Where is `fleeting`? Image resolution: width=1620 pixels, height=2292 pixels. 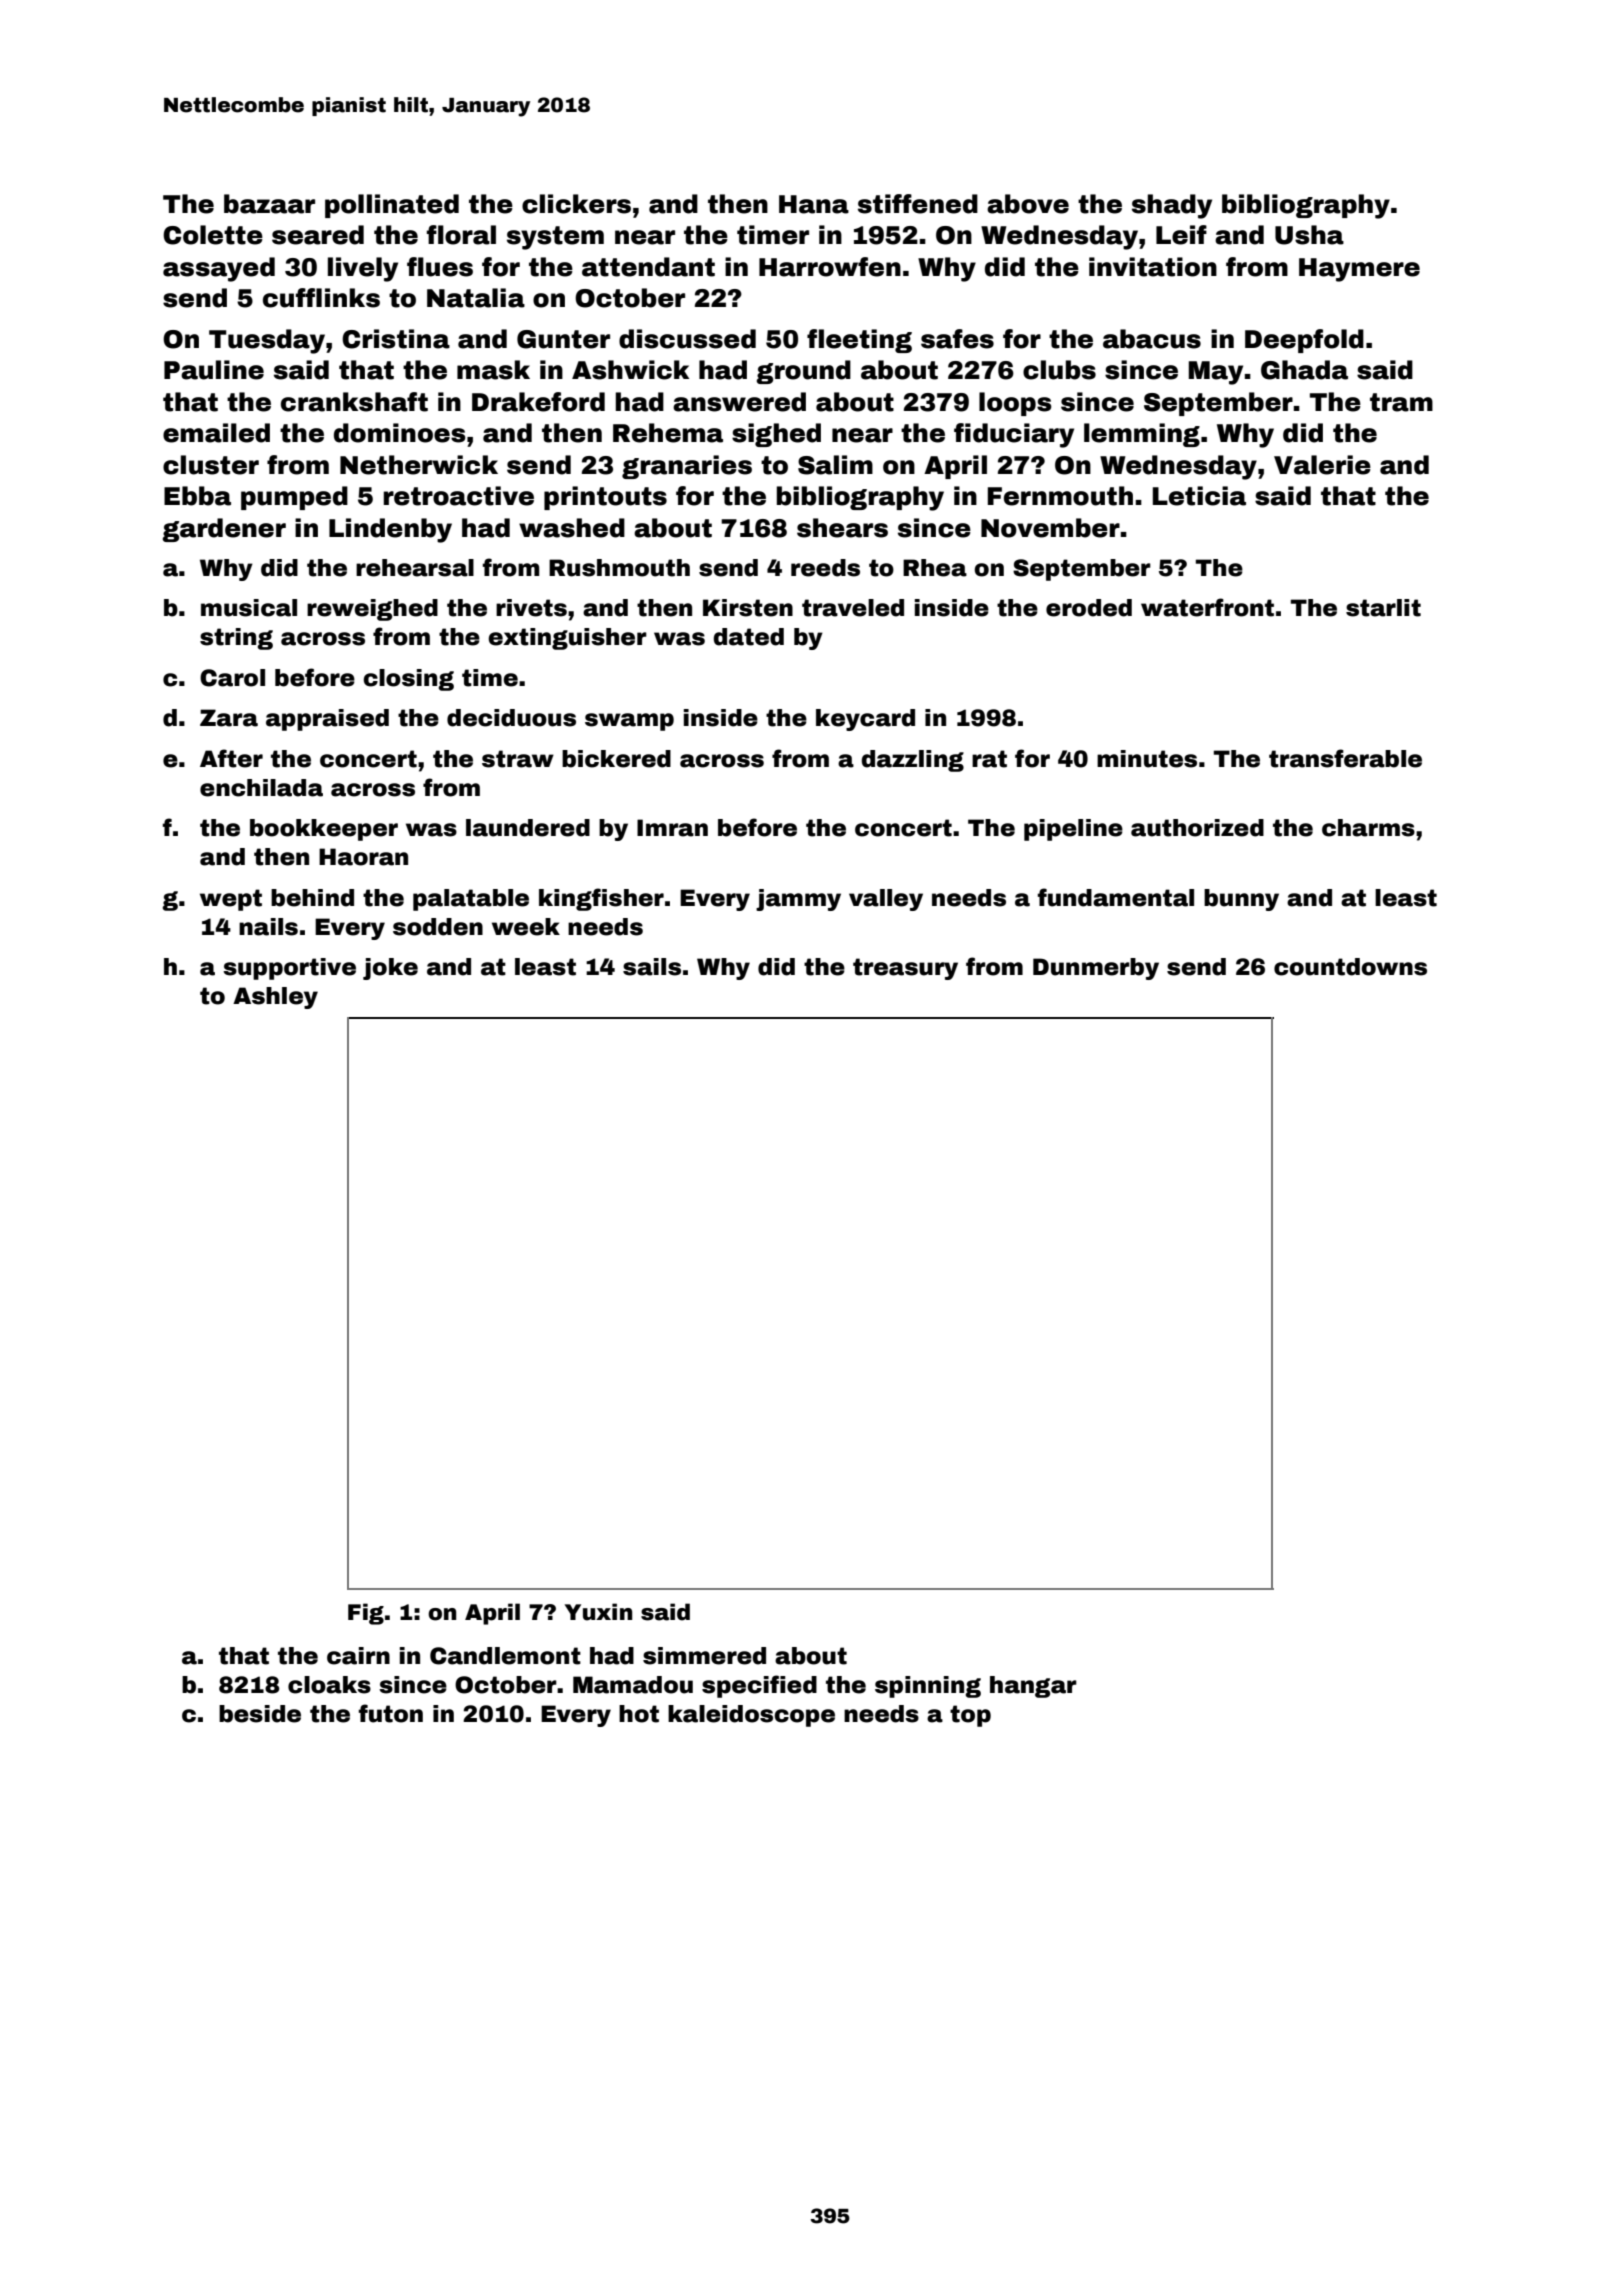 fleeting is located at coordinates (859, 341).
